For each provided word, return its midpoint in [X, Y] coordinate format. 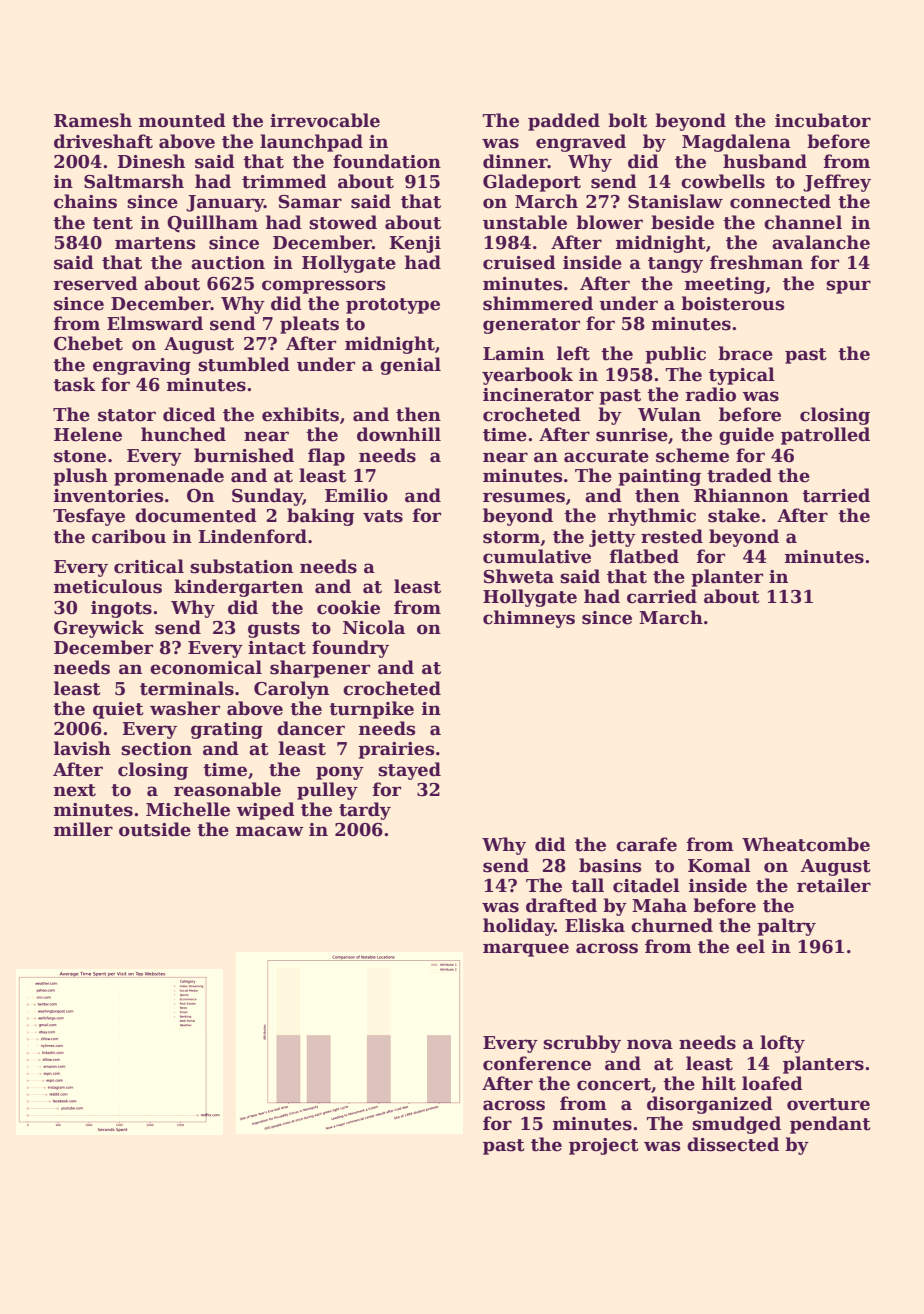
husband [765, 161]
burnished [244, 455]
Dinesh [151, 161]
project [604, 1146]
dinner [515, 161]
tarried [836, 495]
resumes [524, 497]
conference [537, 1063]
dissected [733, 1144]
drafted [561, 905]
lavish [82, 748]
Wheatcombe [806, 844]
